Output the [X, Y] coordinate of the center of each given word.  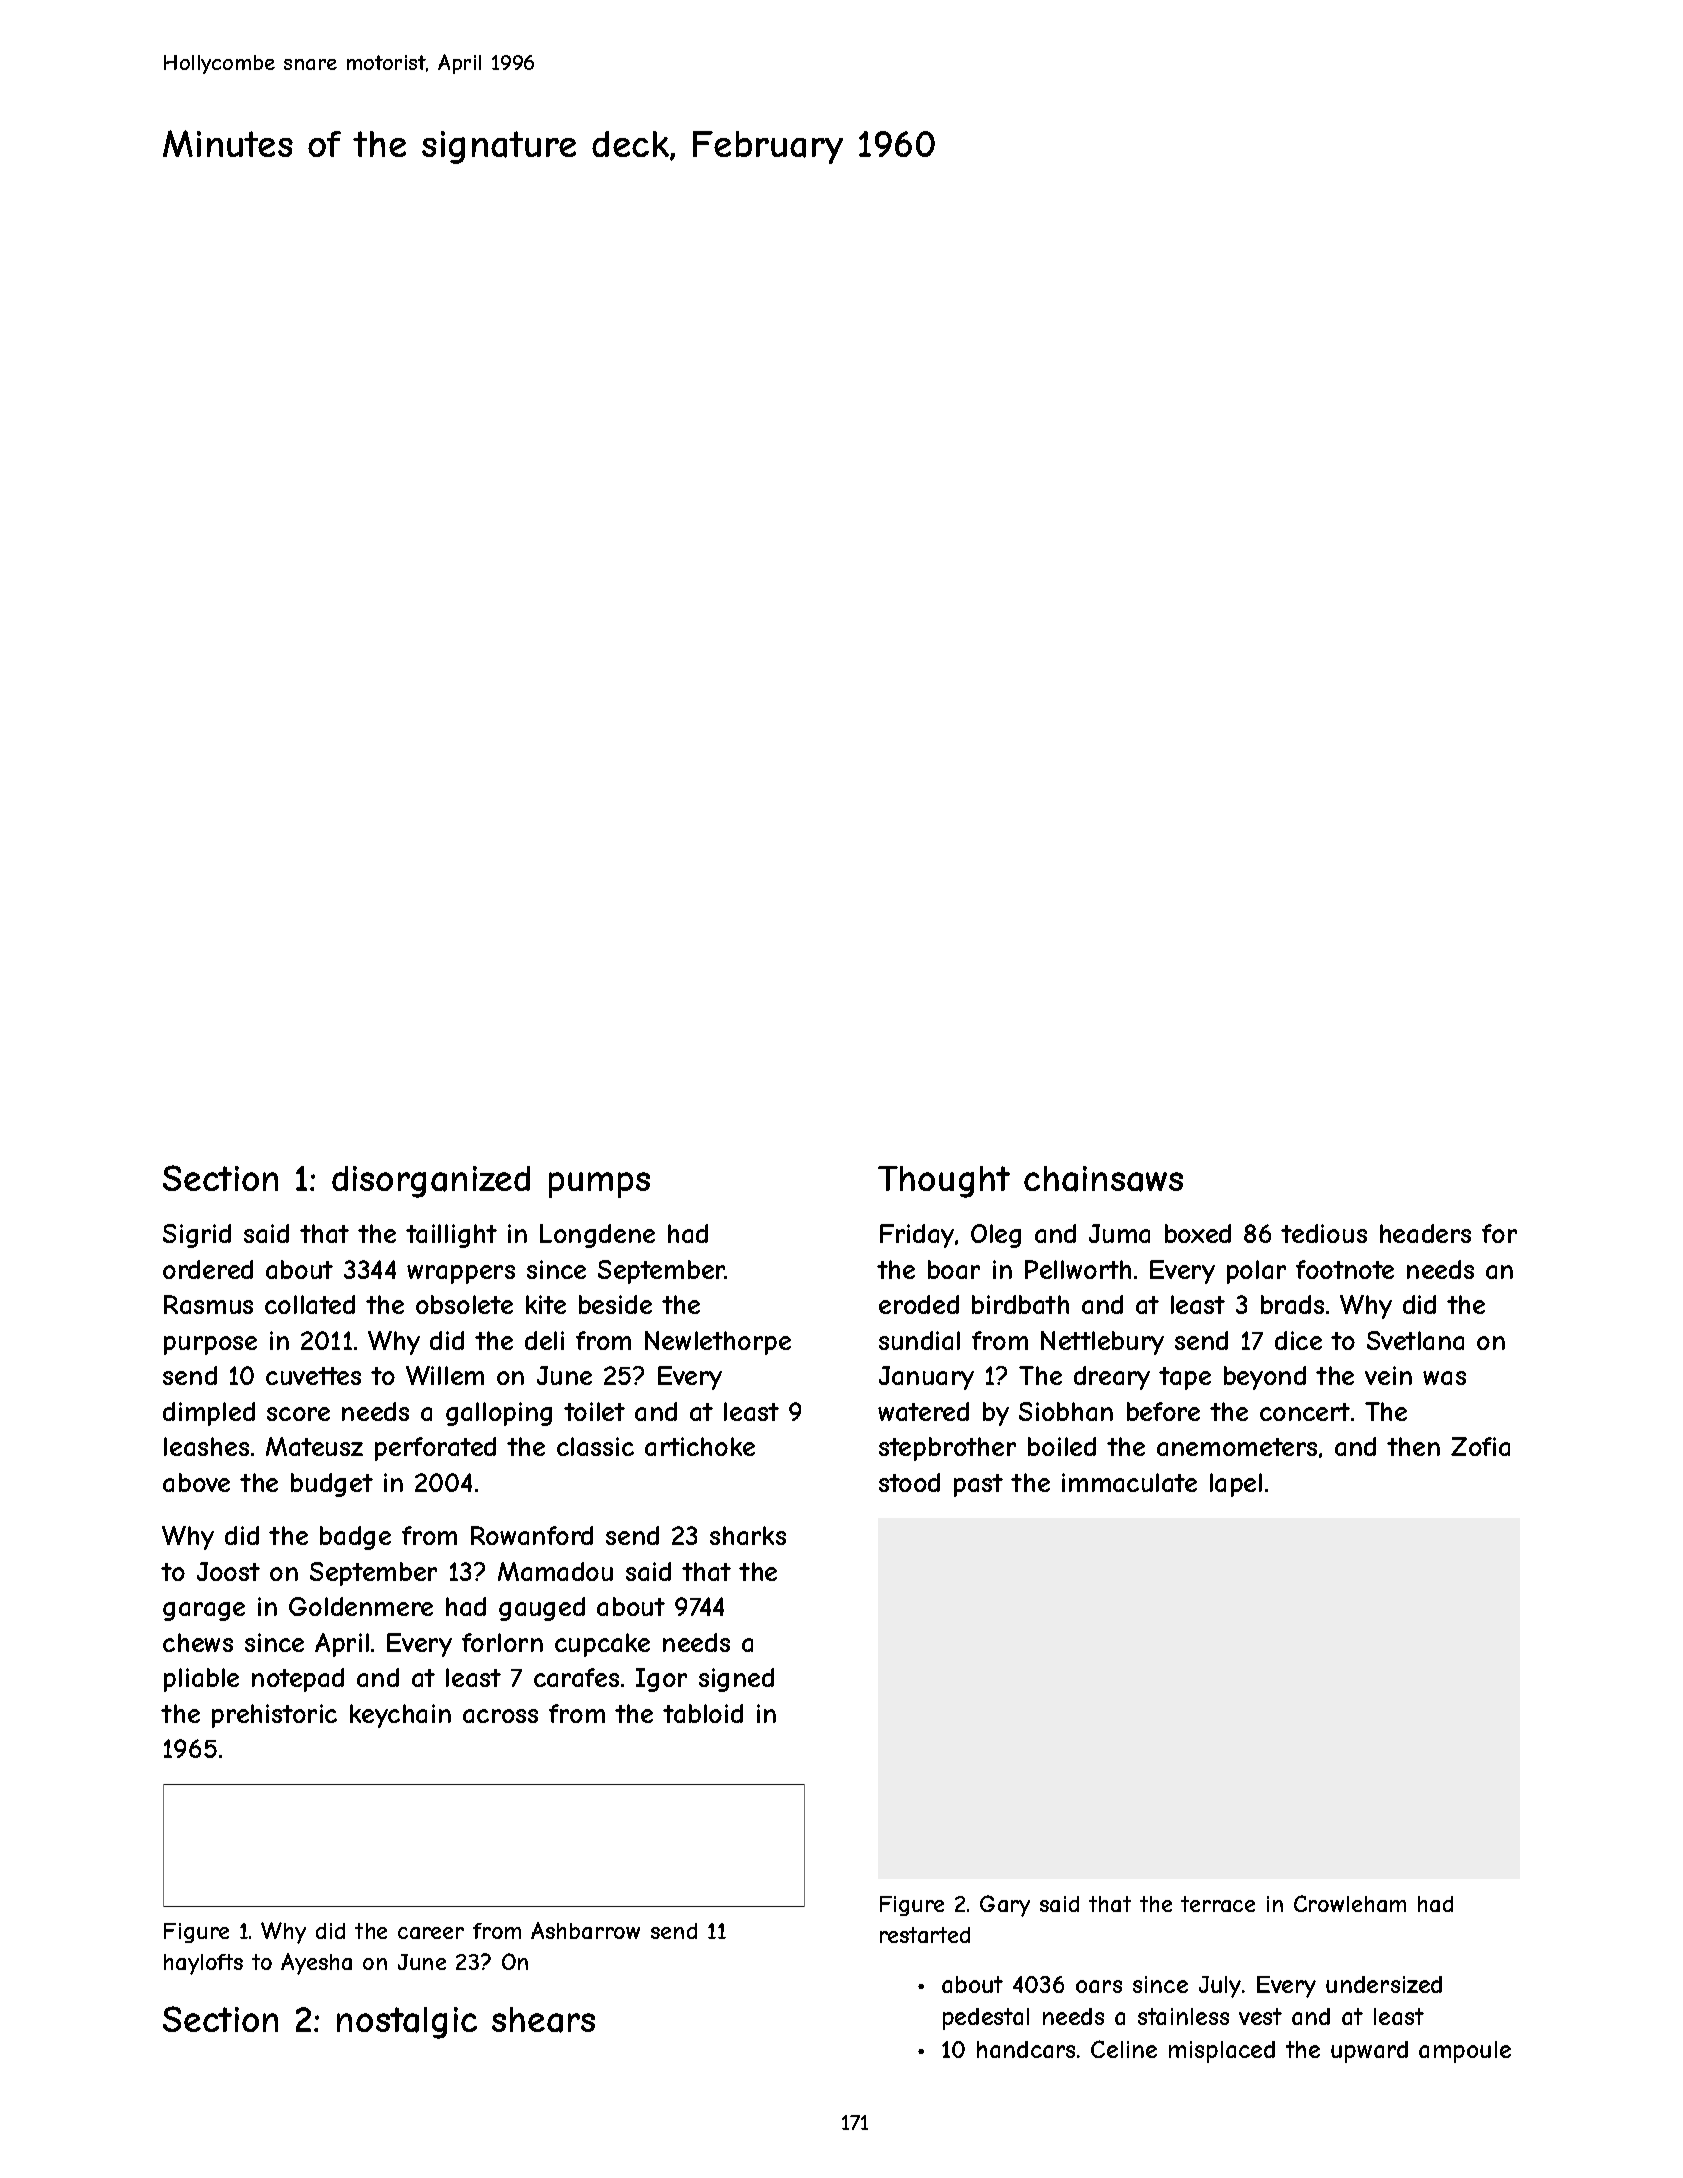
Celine [1124, 2049]
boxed [1198, 1233]
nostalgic [407, 2023]
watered [923, 1411]
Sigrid [197, 1236]
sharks [748, 1535]
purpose [210, 1345]
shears [543, 2020]
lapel [1236, 1485]
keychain [400, 1716]
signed [736, 1680]
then [1413, 1446]
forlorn [502, 1642]
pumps [599, 1185]
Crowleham [1350, 1903]
